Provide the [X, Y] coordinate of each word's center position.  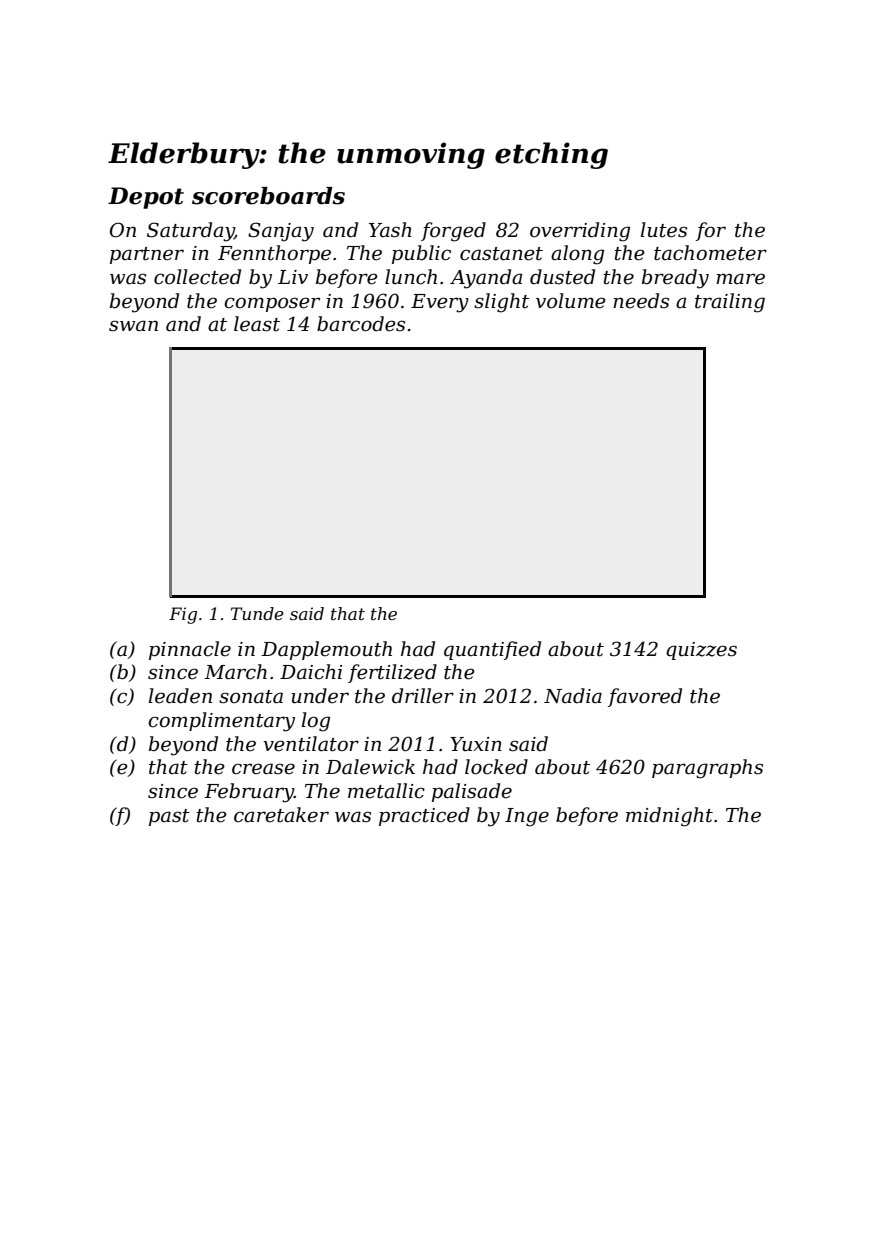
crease [263, 769]
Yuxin [476, 744]
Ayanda [486, 279]
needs [641, 301]
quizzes [701, 651]
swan [133, 326]
